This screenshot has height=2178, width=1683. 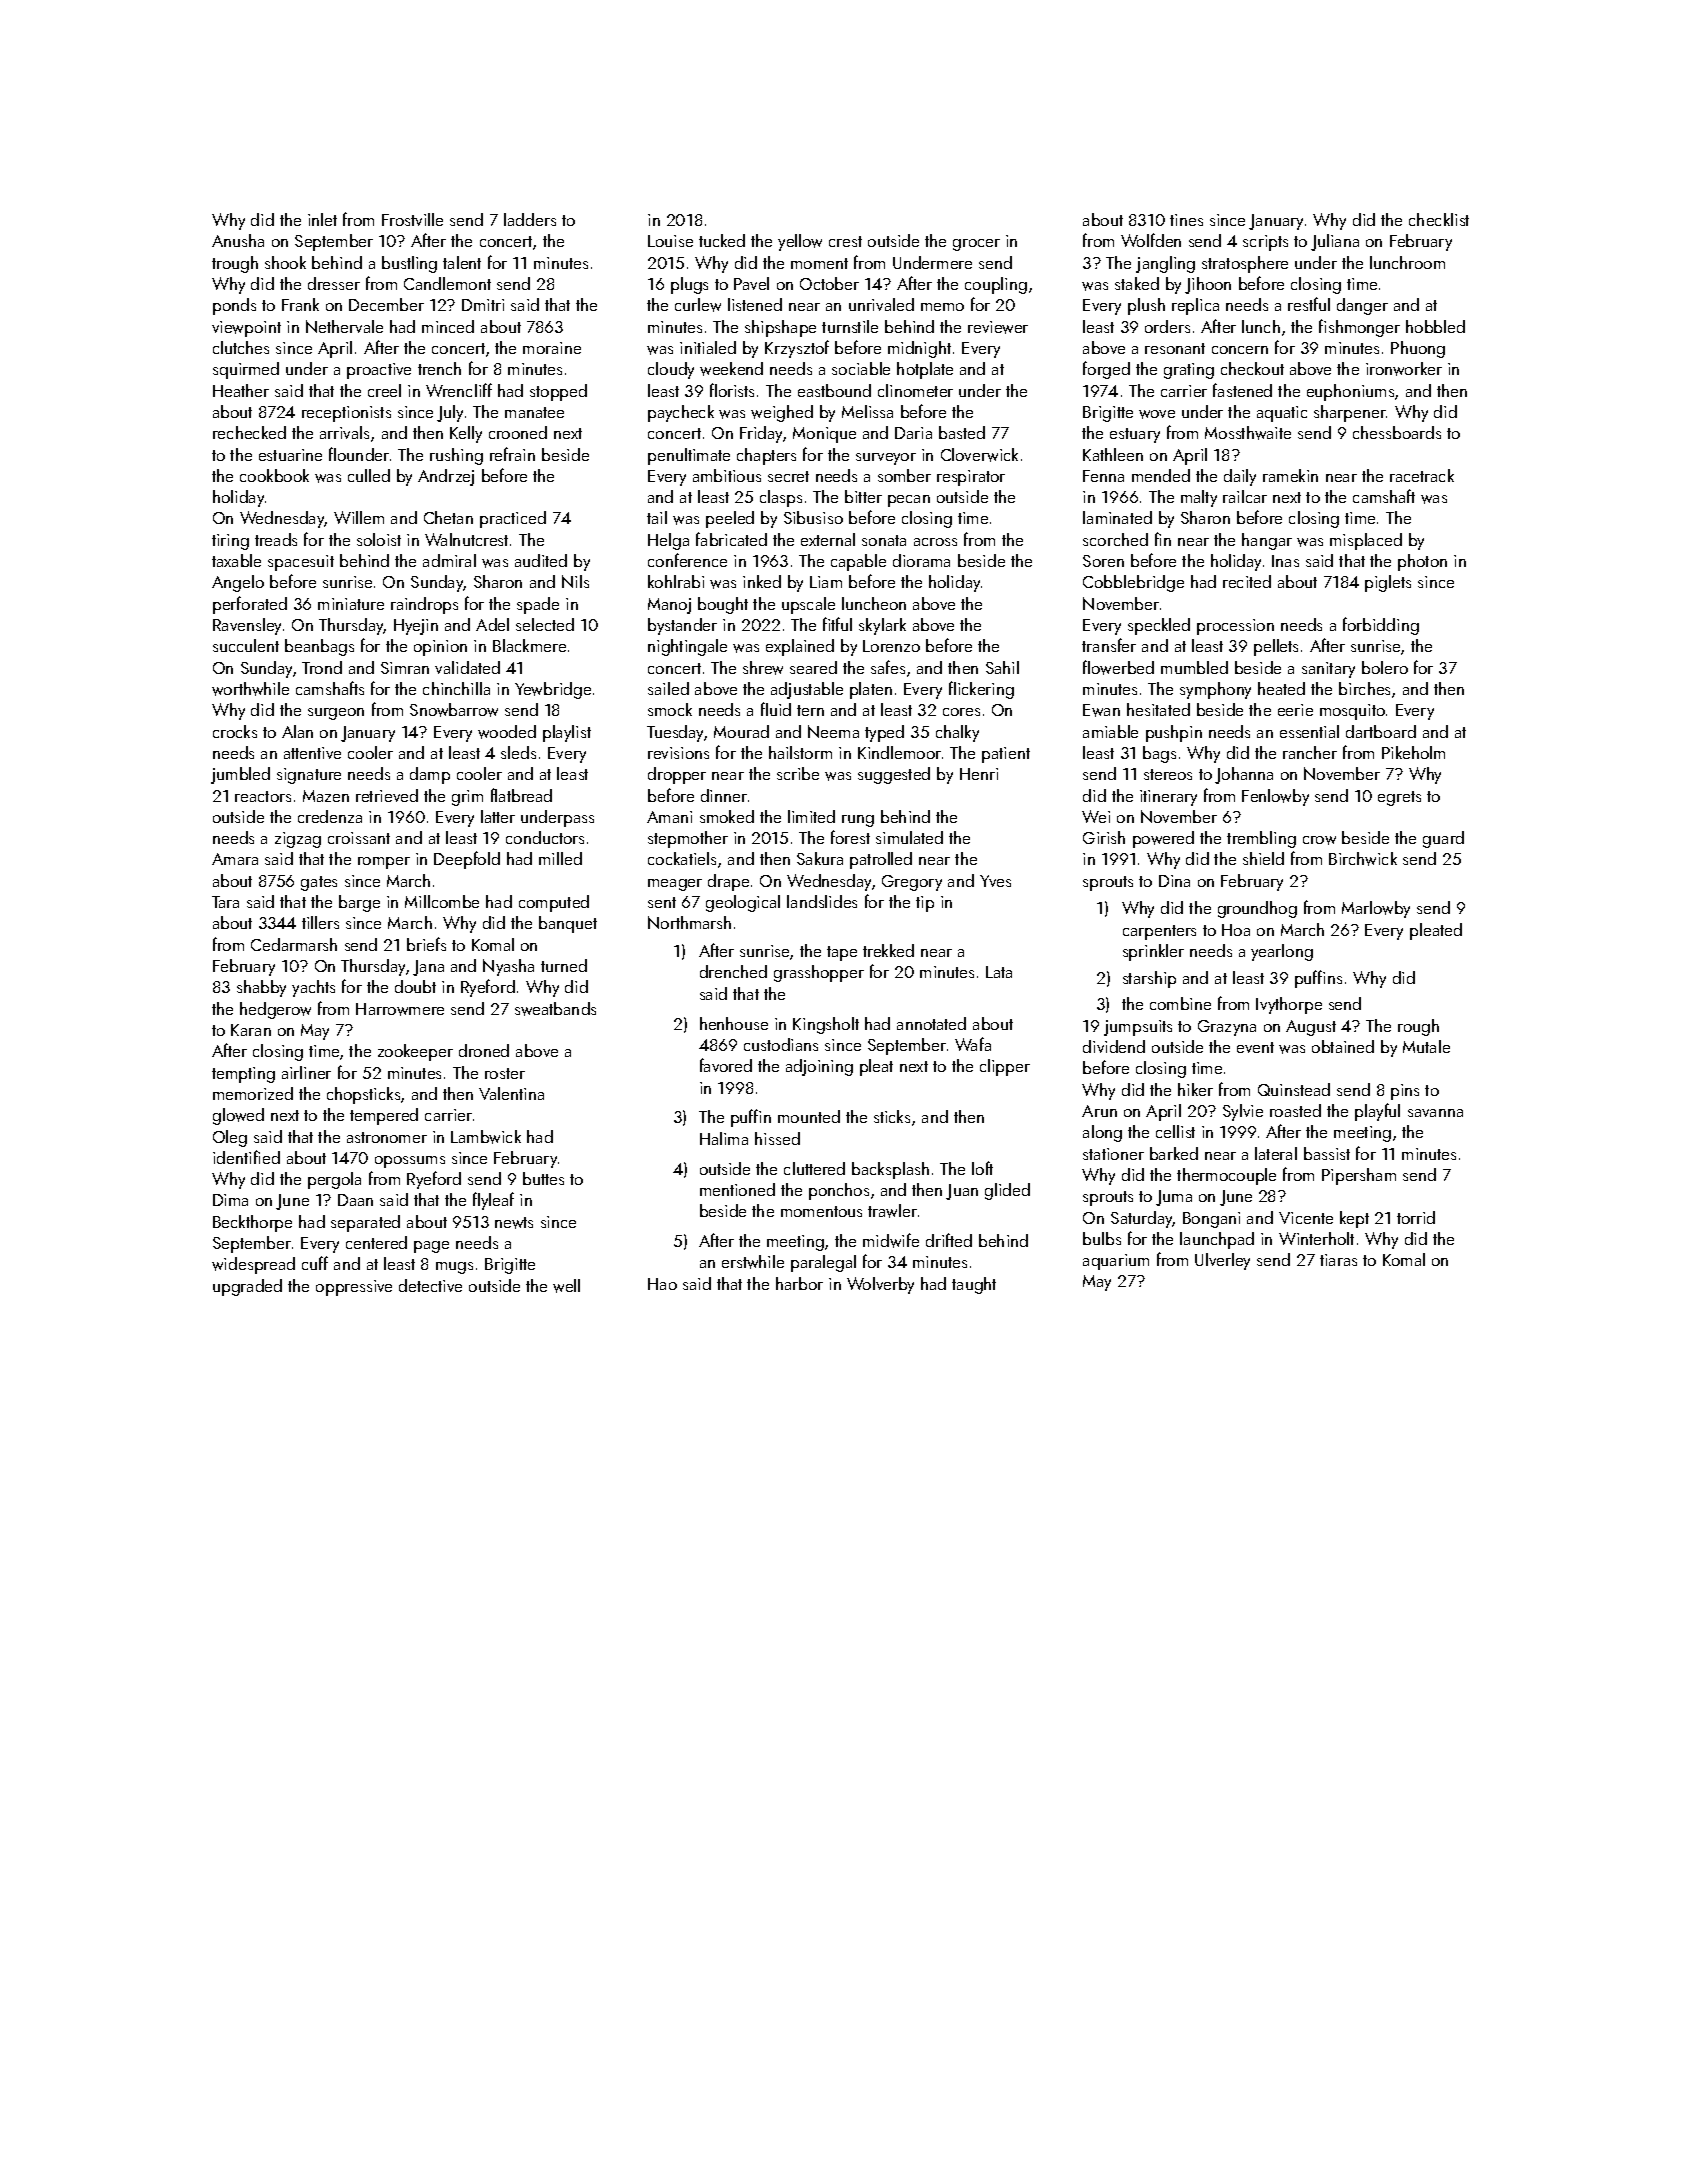 I want to click on Soren, so click(x=1103, y=561).
